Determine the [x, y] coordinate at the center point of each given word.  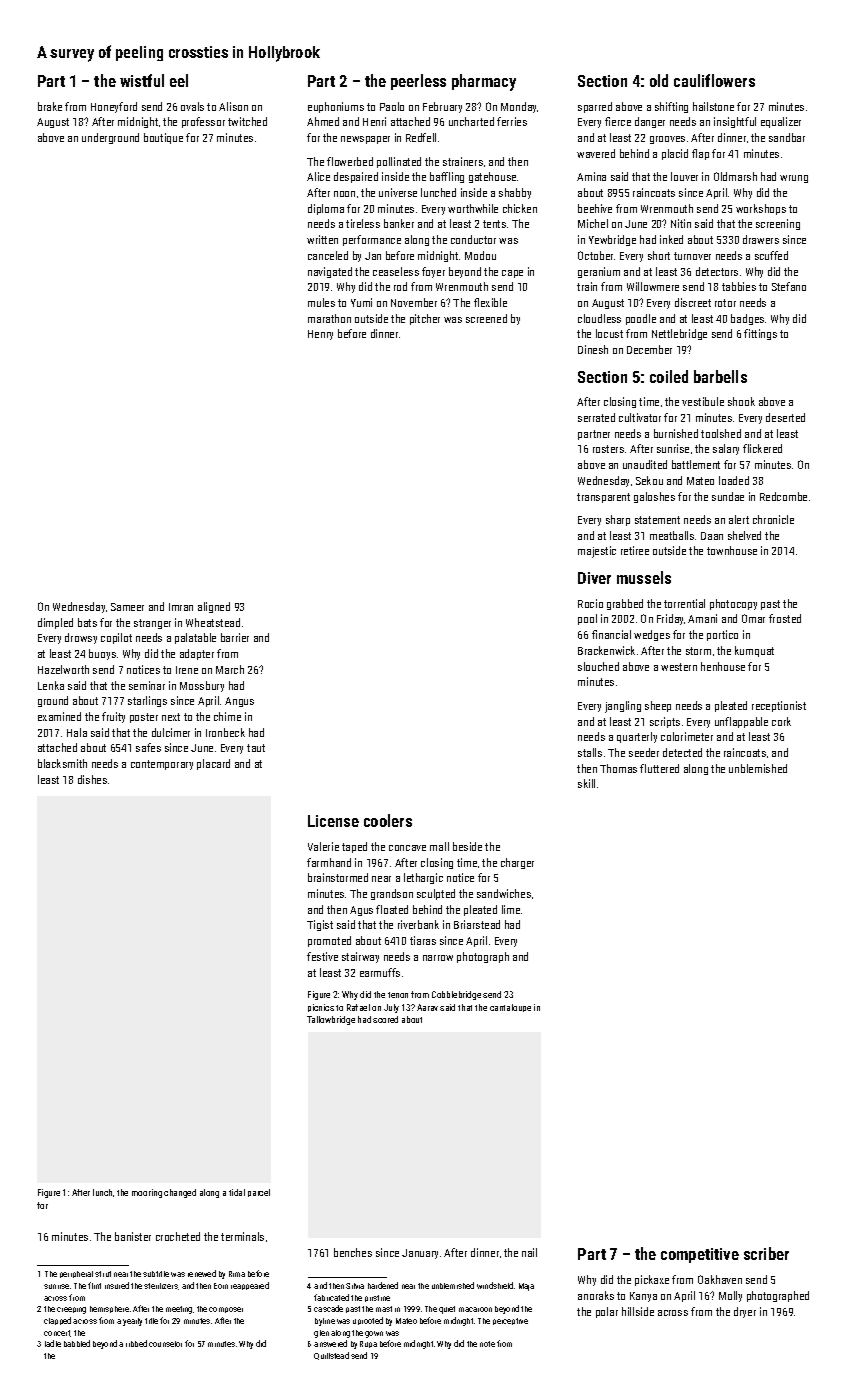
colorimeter [687, 736]
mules [321, 302]
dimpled [55, 623]
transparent [603, 498]
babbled [77, 1343]
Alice [318, 176]
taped [354, 847]
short [659, 255]
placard [213, 764]
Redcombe [783, 496]
